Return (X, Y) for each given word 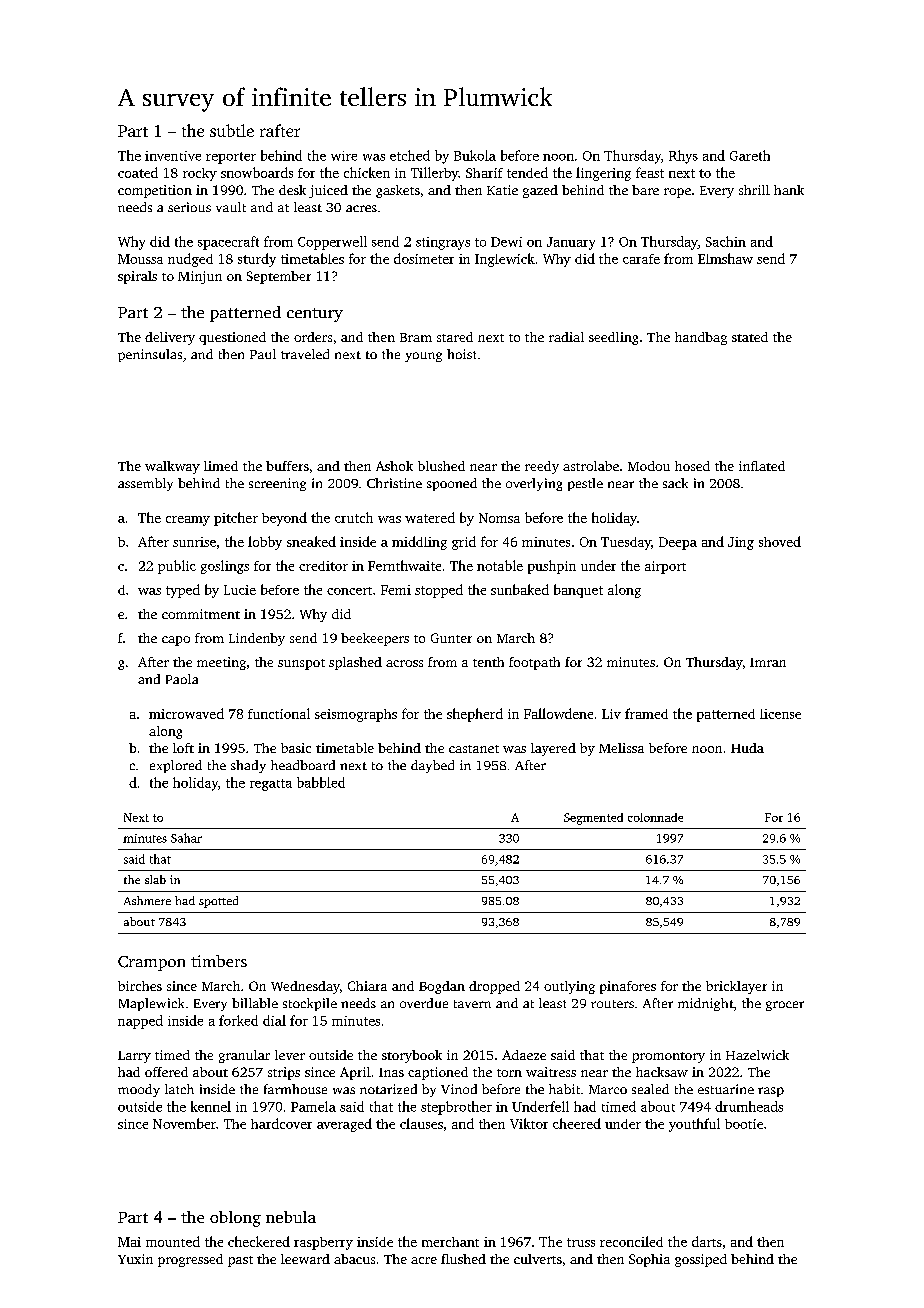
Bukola (475, 155)
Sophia (649, 1260)
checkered (259, 1241)
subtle (232, 130)
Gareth (750, 155)
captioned (438, 1073)
